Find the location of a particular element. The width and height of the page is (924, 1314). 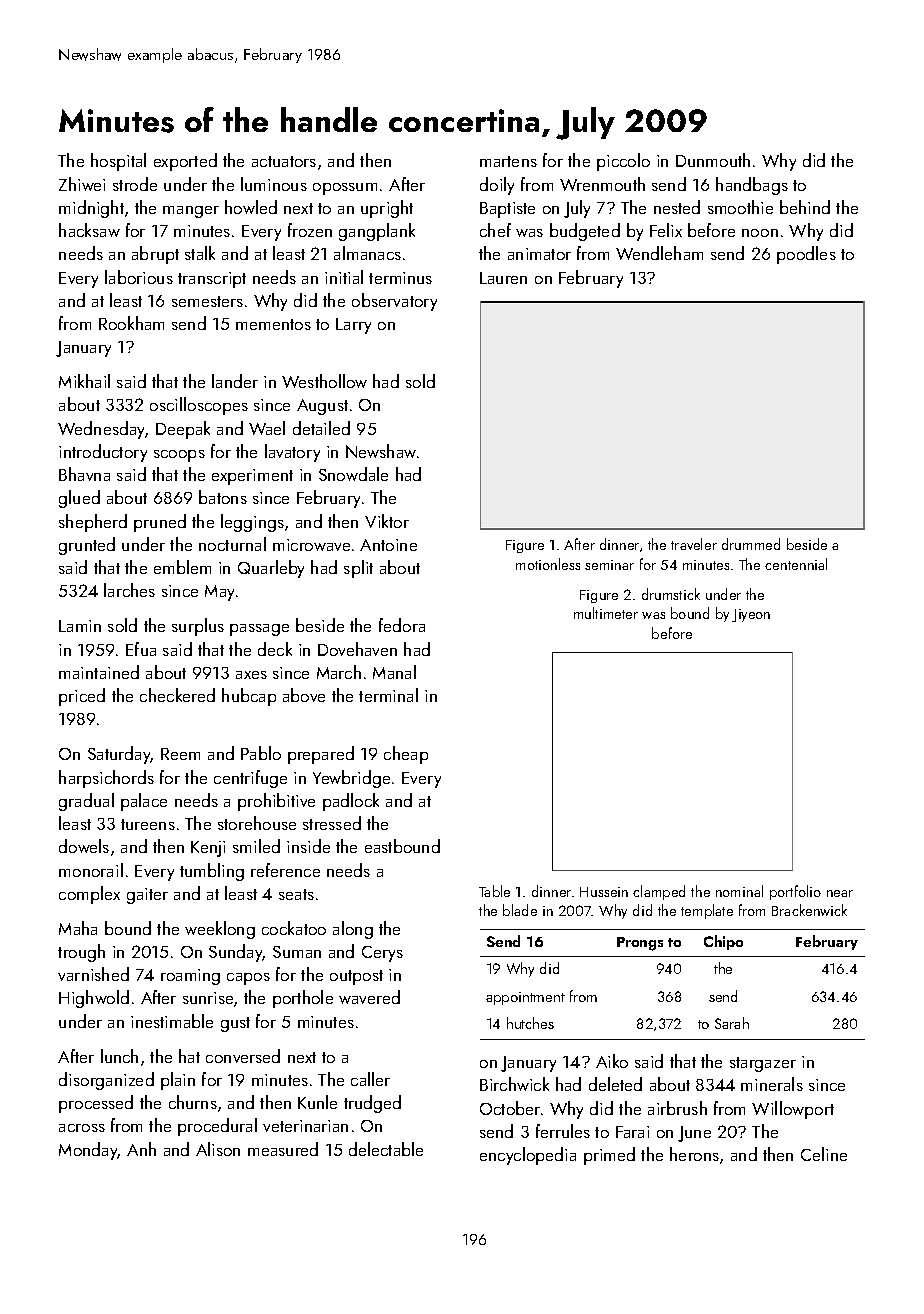

Kunle is located at coordinates (317, 1102).
